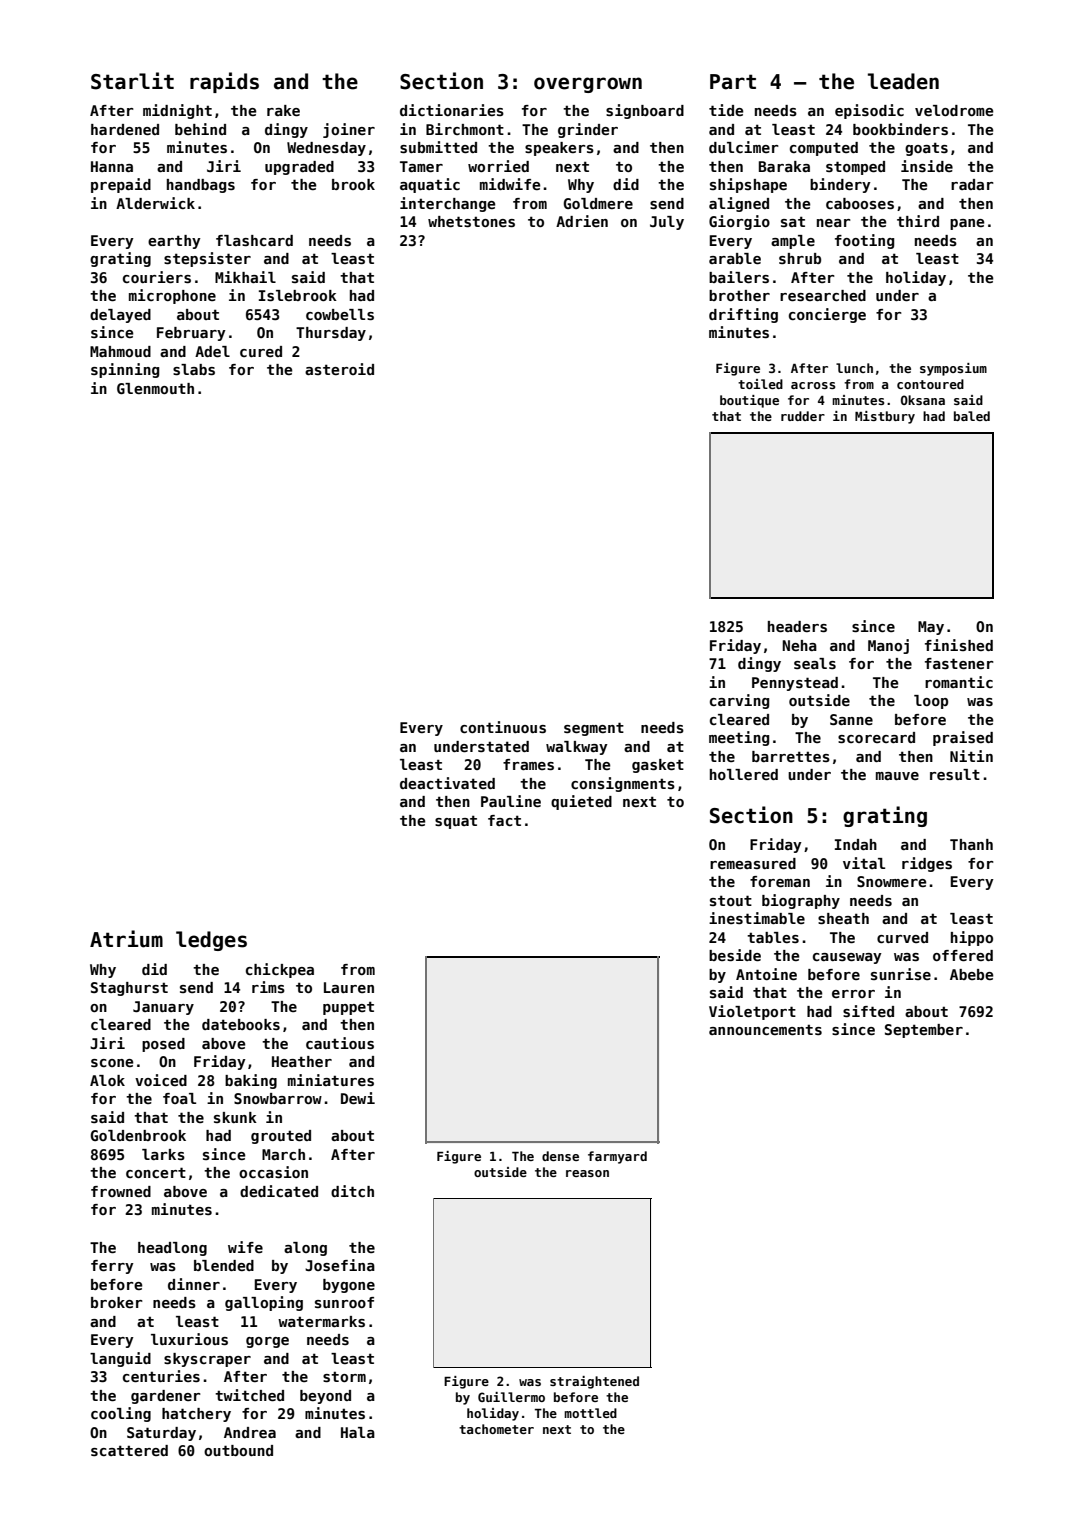  Describe the element at coordinates (163, 1154) in the screenshot. I see `larks` at that location.
